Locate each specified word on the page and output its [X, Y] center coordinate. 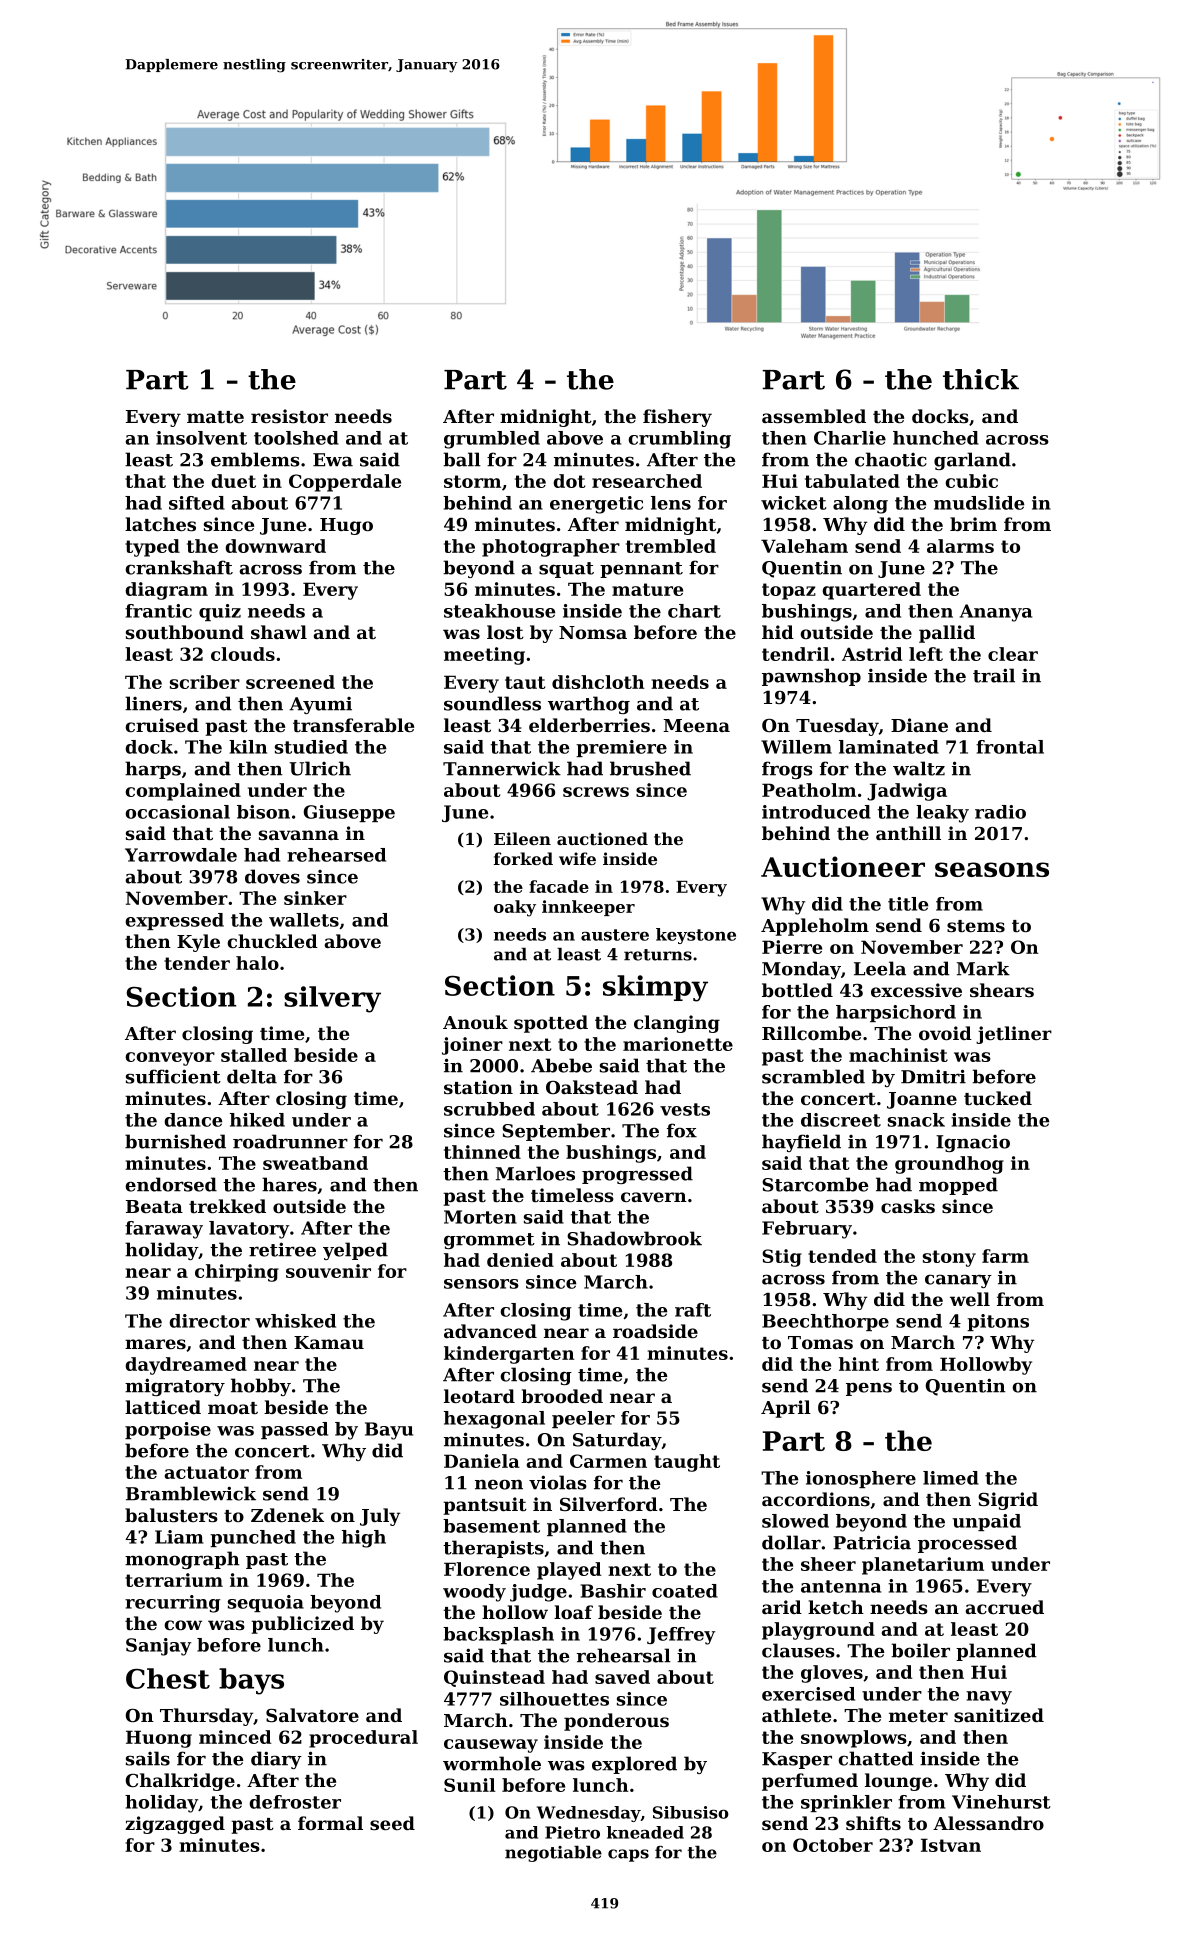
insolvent [201, 438]
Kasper [797, 1760]
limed [951, 1478]
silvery [332, 999]
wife [577, 858]
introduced [816, 812]
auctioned [602, 838]
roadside [655, 1331]
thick [981, 379]
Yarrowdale [181, 855]
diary [276, 1760]
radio [1000, 812]
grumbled [492, 440]
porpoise [168, 1430]
